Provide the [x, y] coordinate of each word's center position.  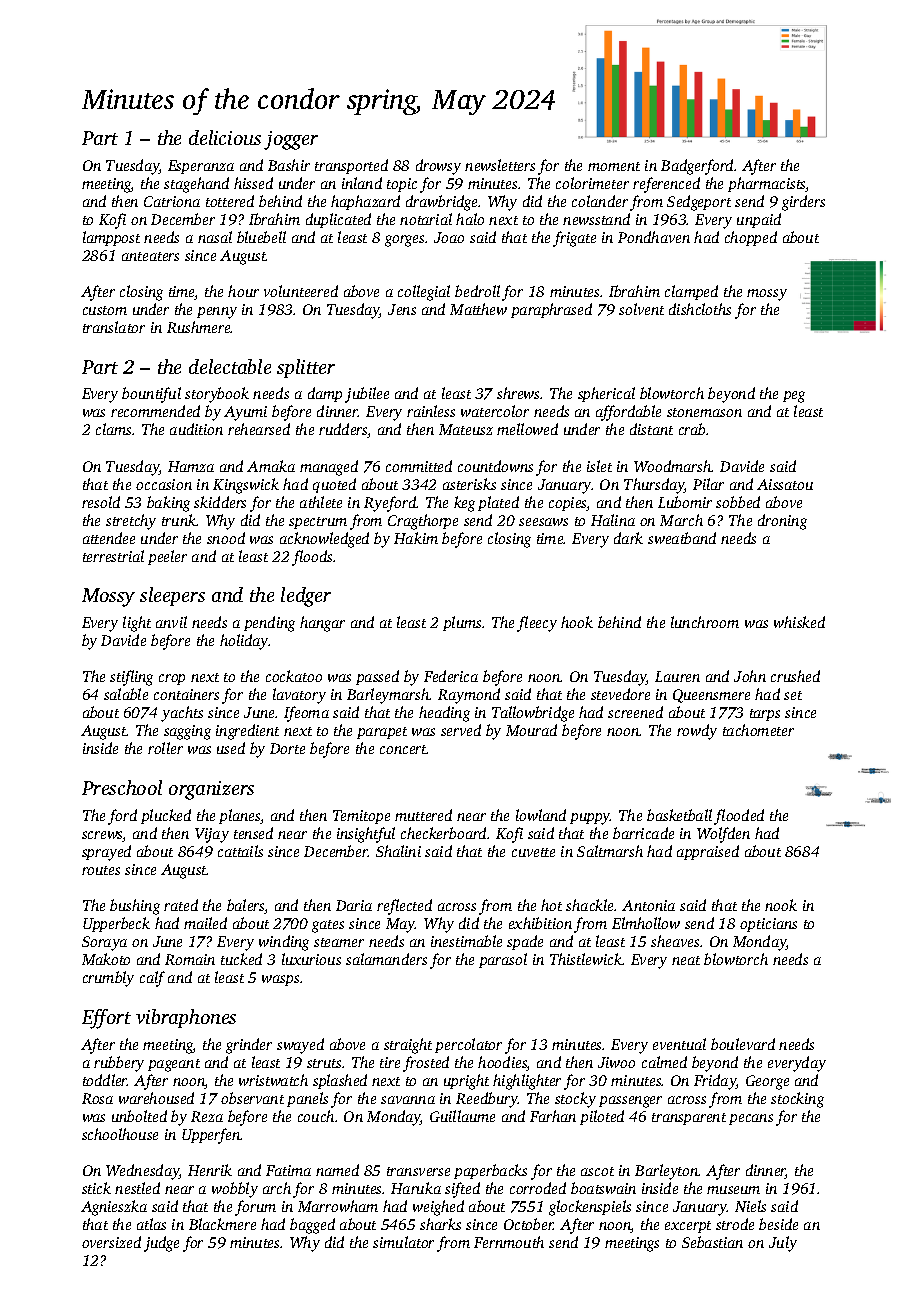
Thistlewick [586, 959]
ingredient [247, 732]
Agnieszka [114, 1208]
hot [551, 905]
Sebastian [712, 1242]
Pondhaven [654, 237]
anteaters [150, 256]
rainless [431, 411]
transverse [418, 1171]
